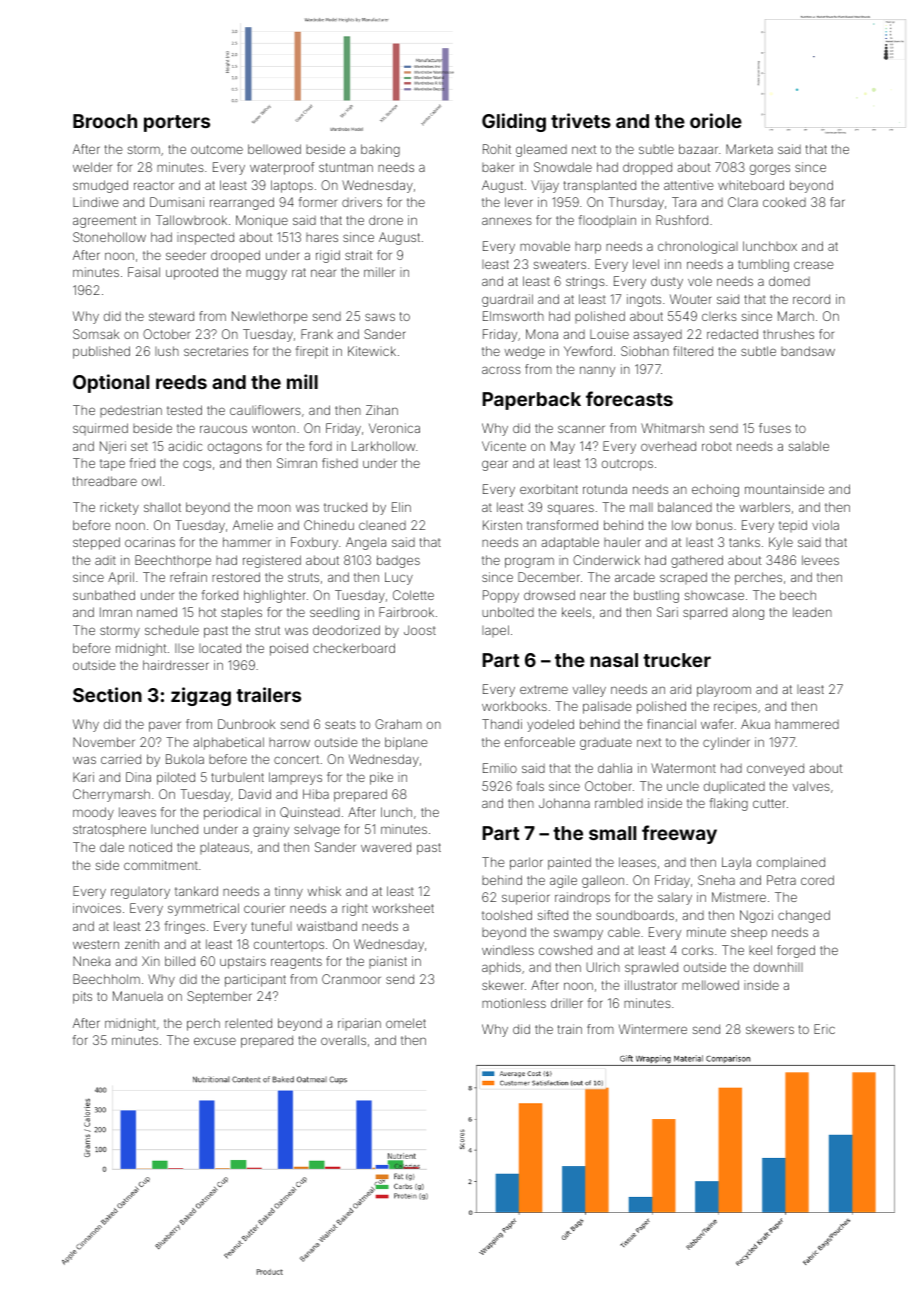 This image has width=924, height=1308. Describe the element at coordinates (508, 612) in the image. I see `unbolted` at that location.
